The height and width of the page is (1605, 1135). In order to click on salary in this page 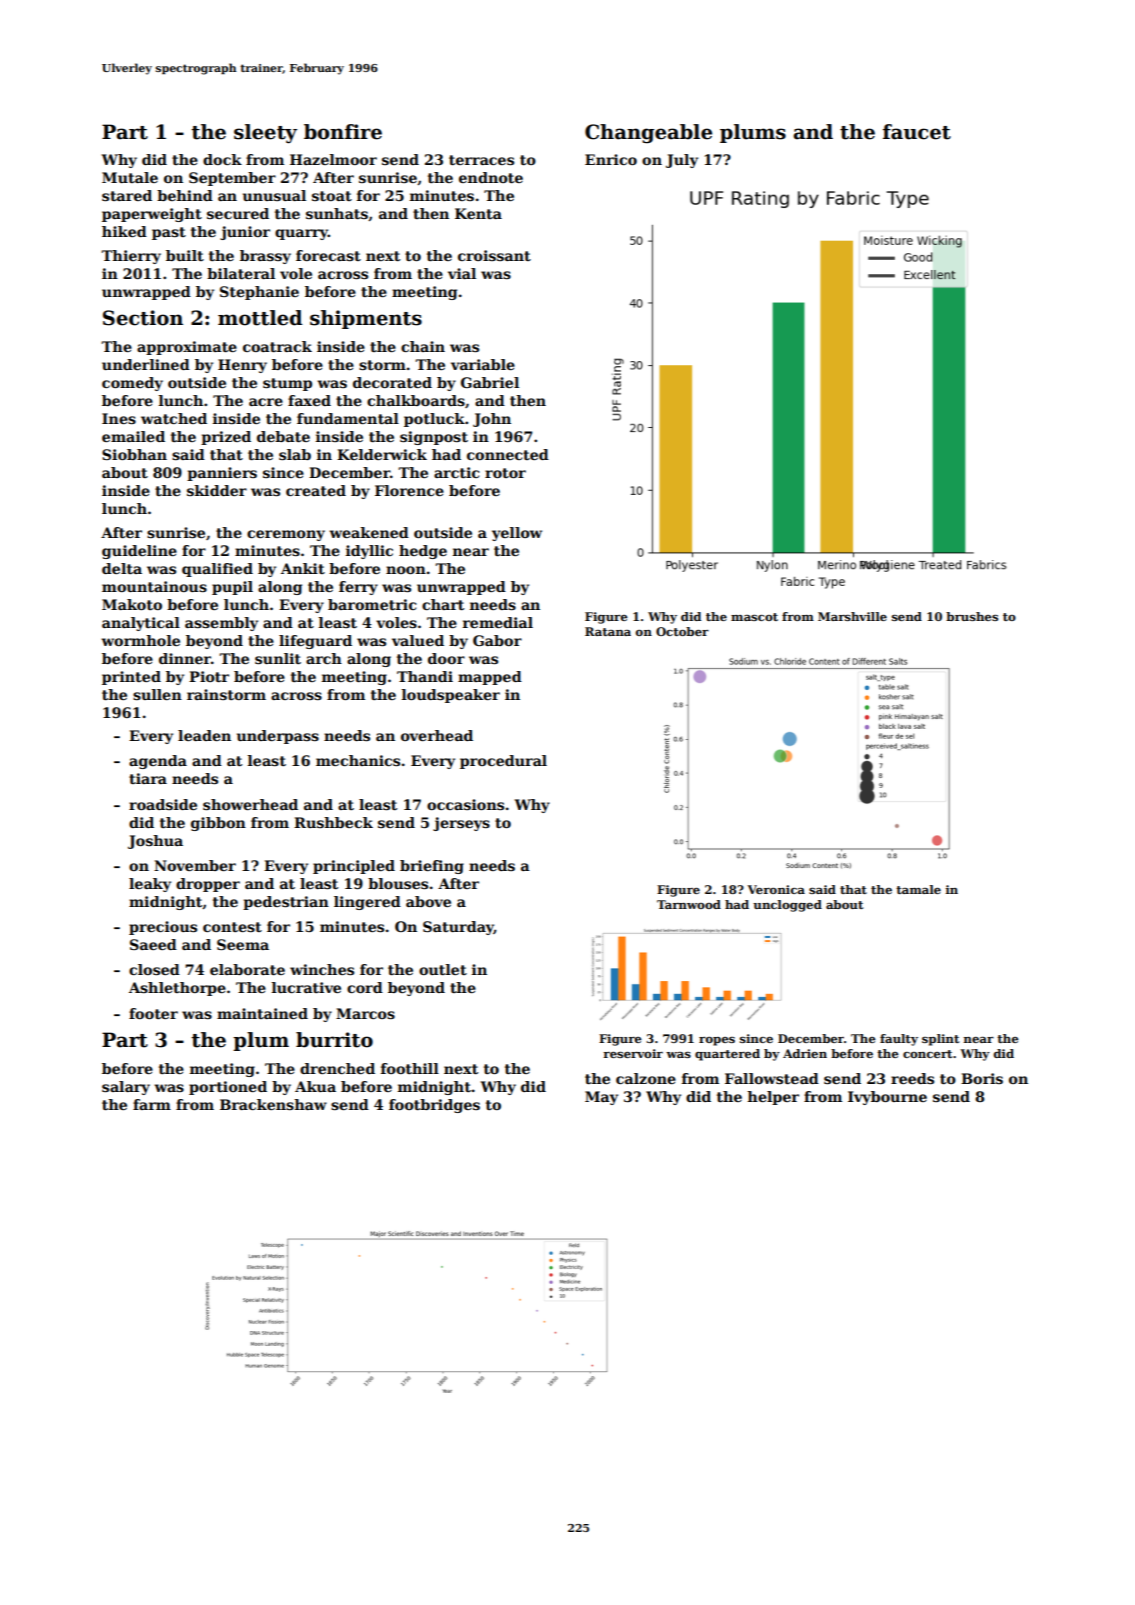, I will do `click(126, 1088)`.
